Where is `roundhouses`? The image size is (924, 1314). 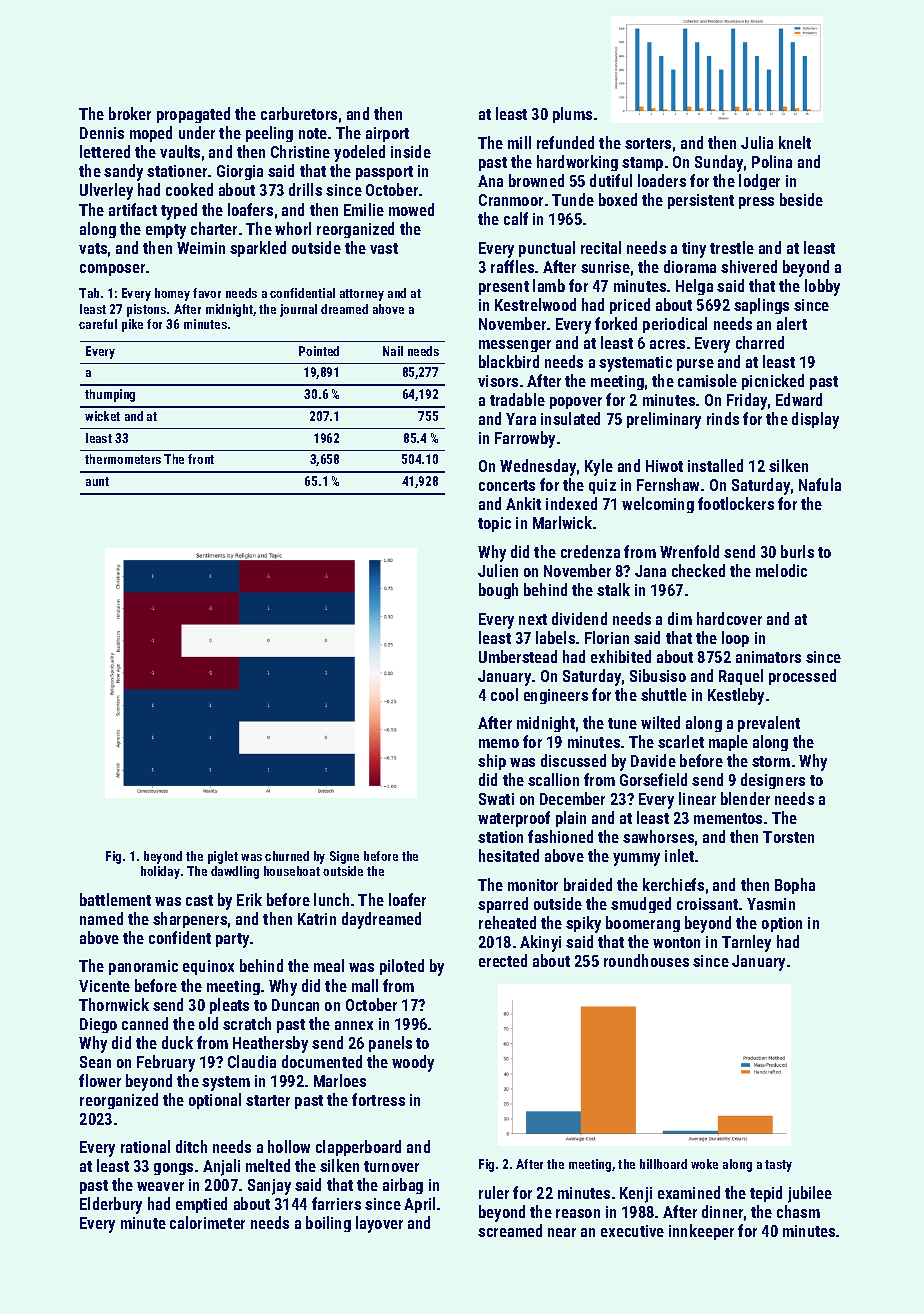
roundhouses is located at coordinates (646, 960).
